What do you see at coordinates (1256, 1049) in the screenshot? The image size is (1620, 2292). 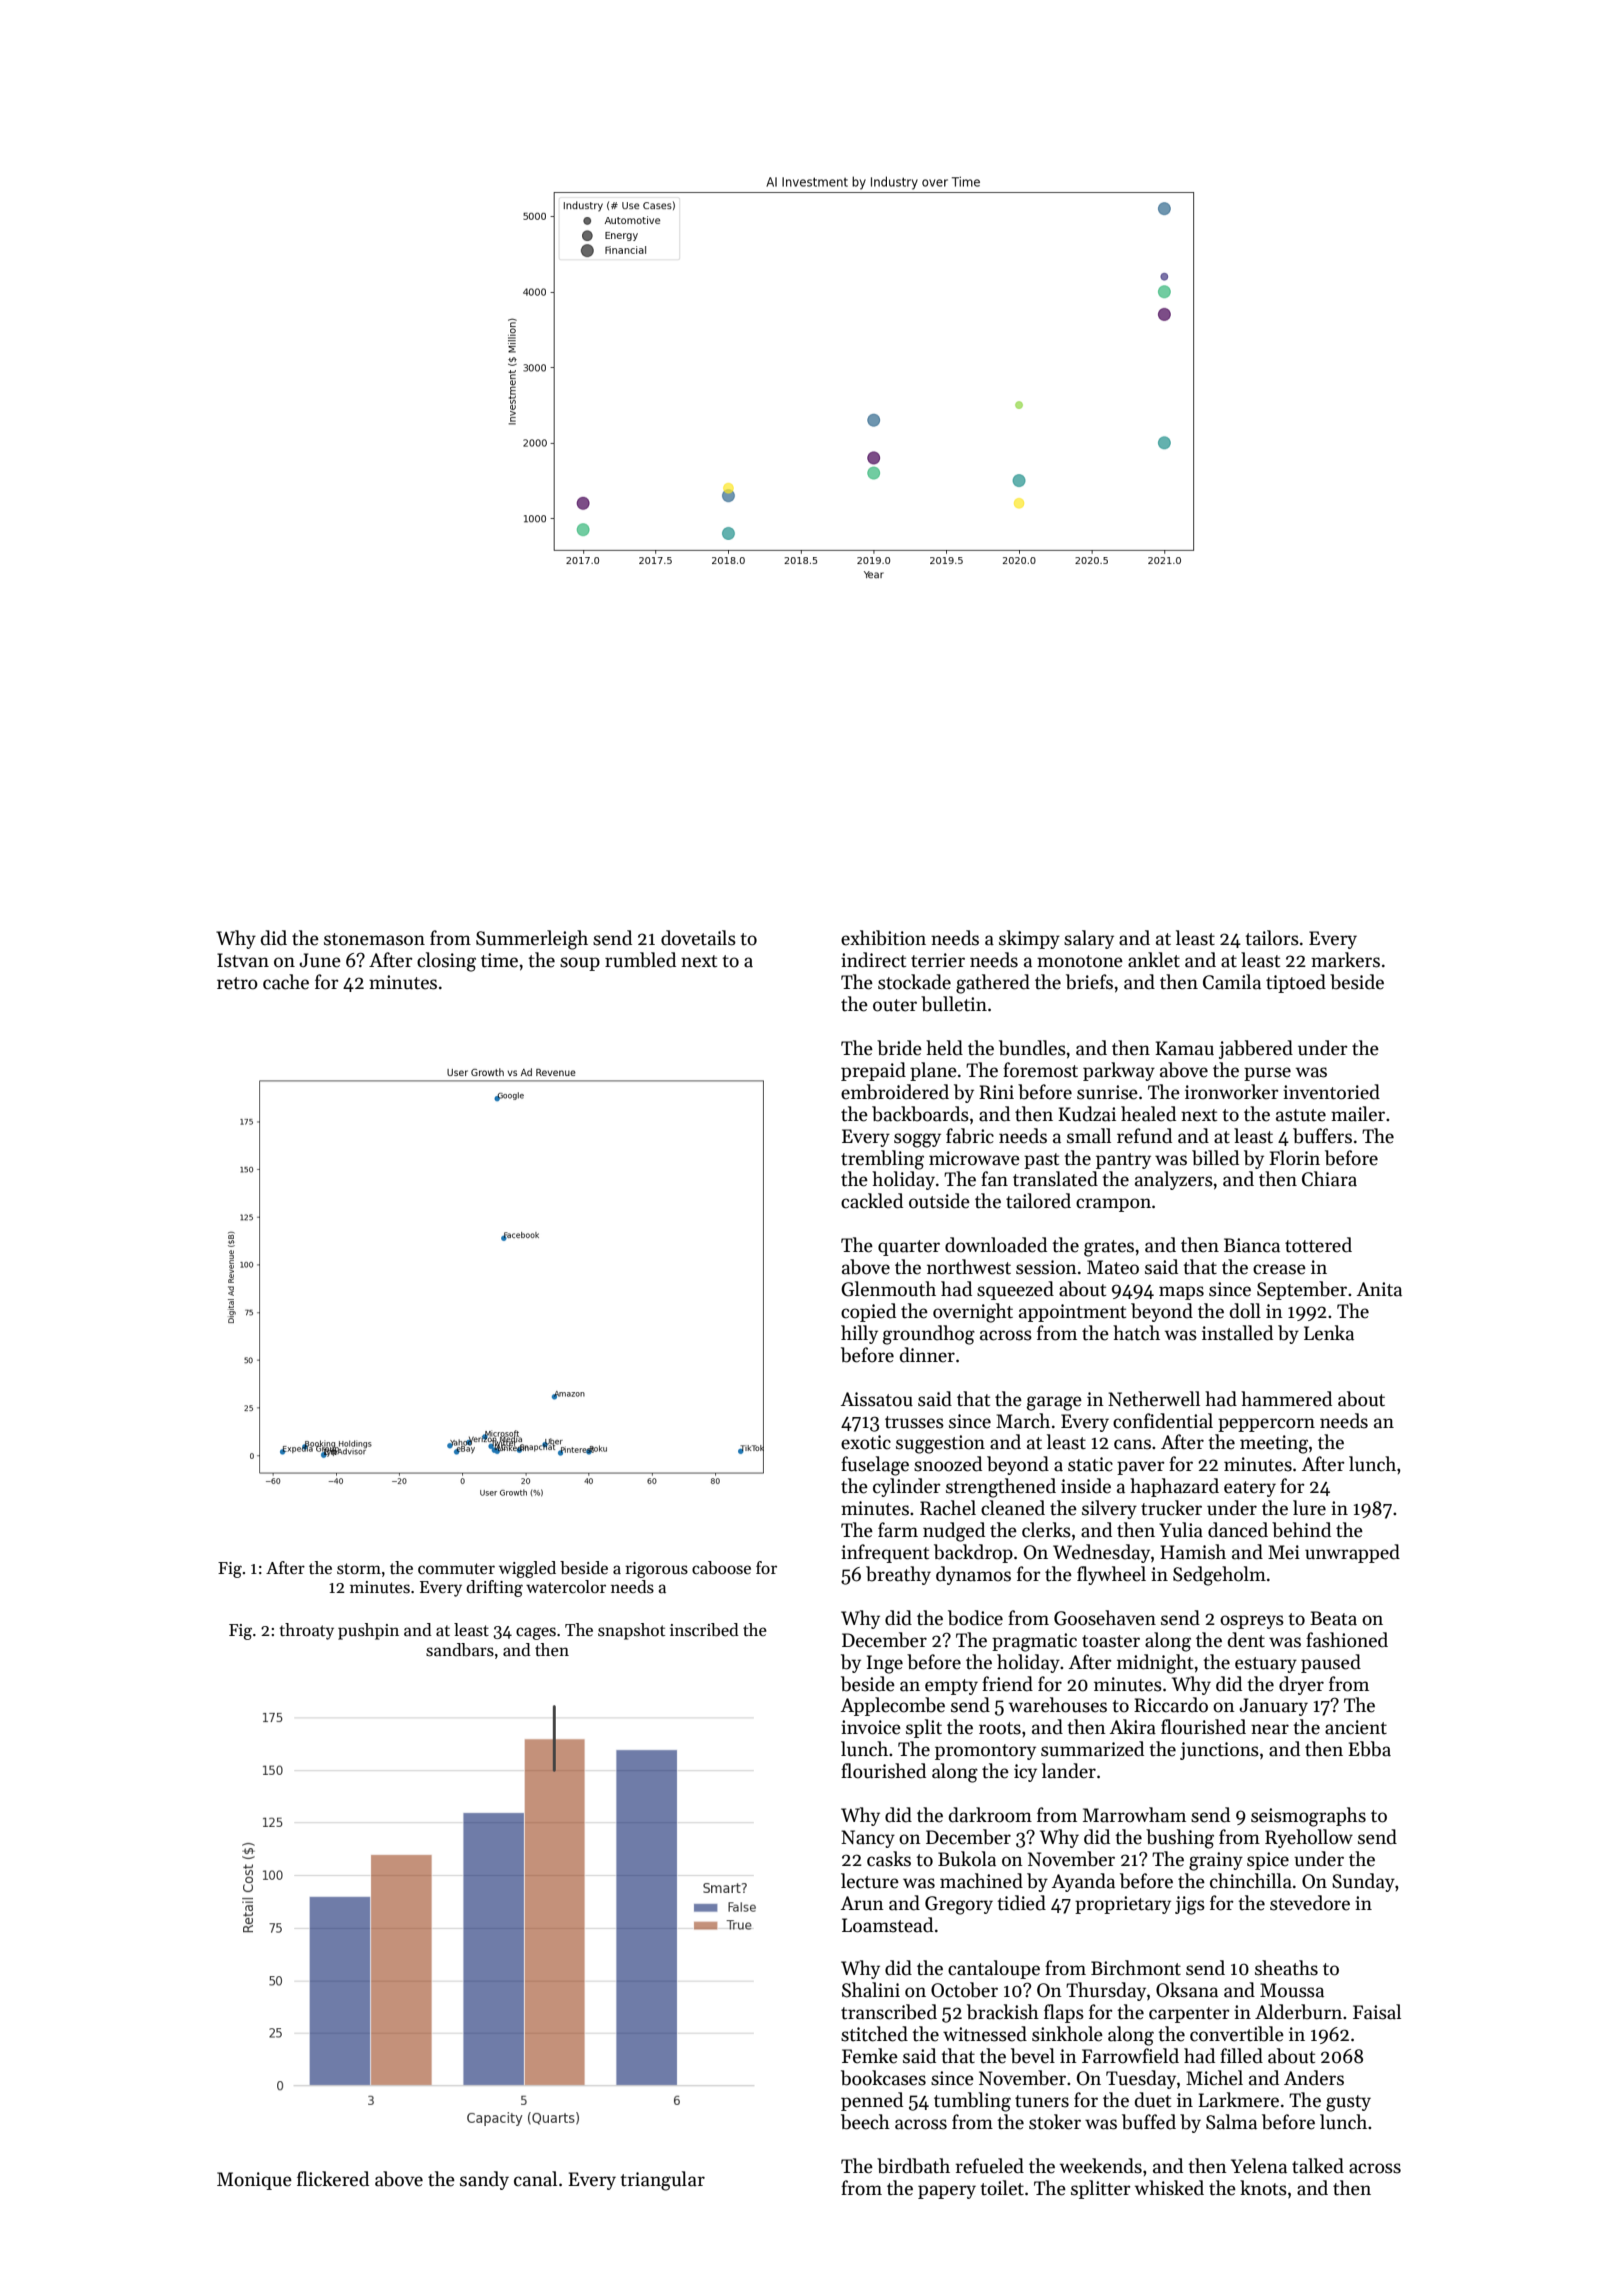 I see `jabbered` at bounding box center [1256, 1049].
